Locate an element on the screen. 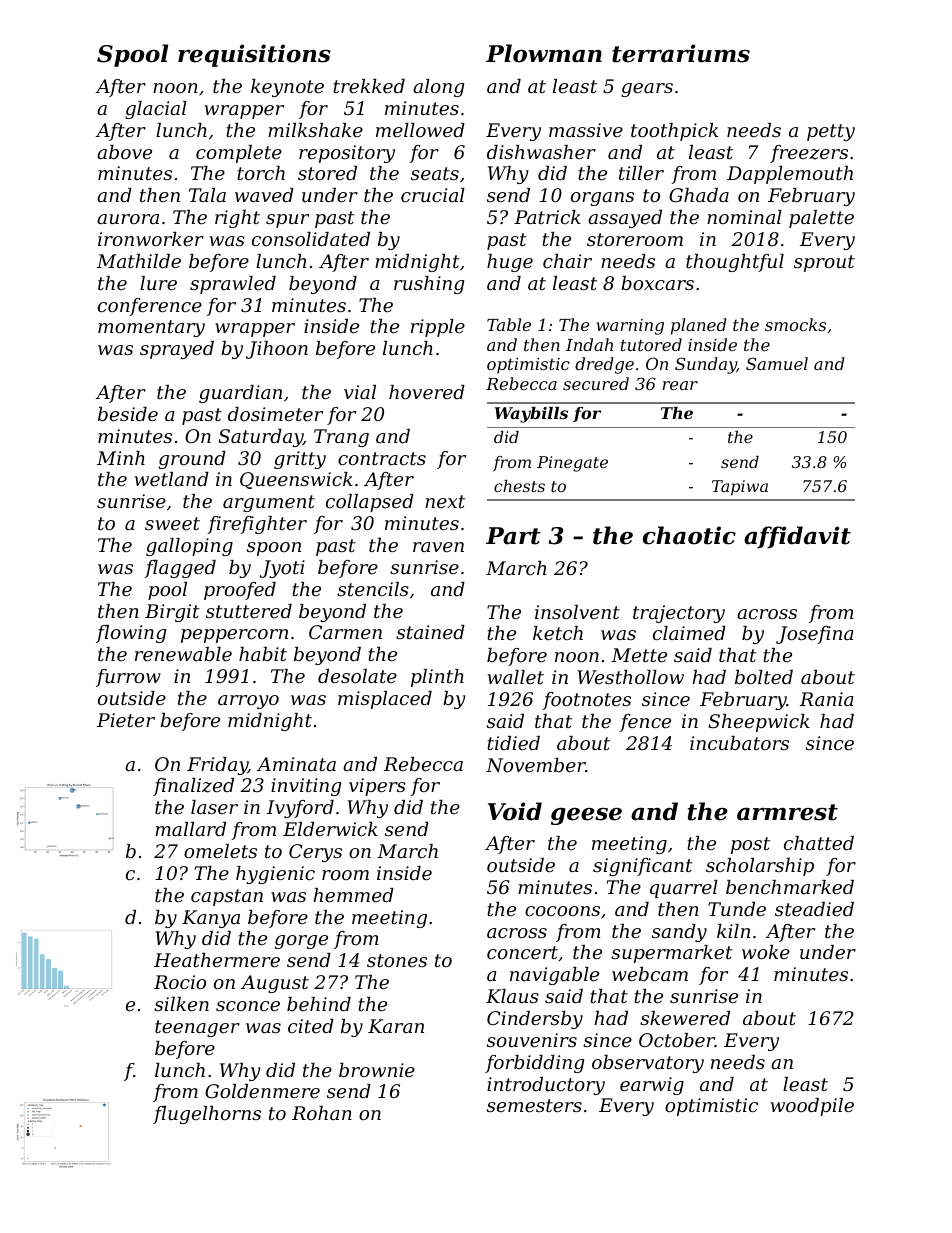  along is located at coordinates (438, 88).
